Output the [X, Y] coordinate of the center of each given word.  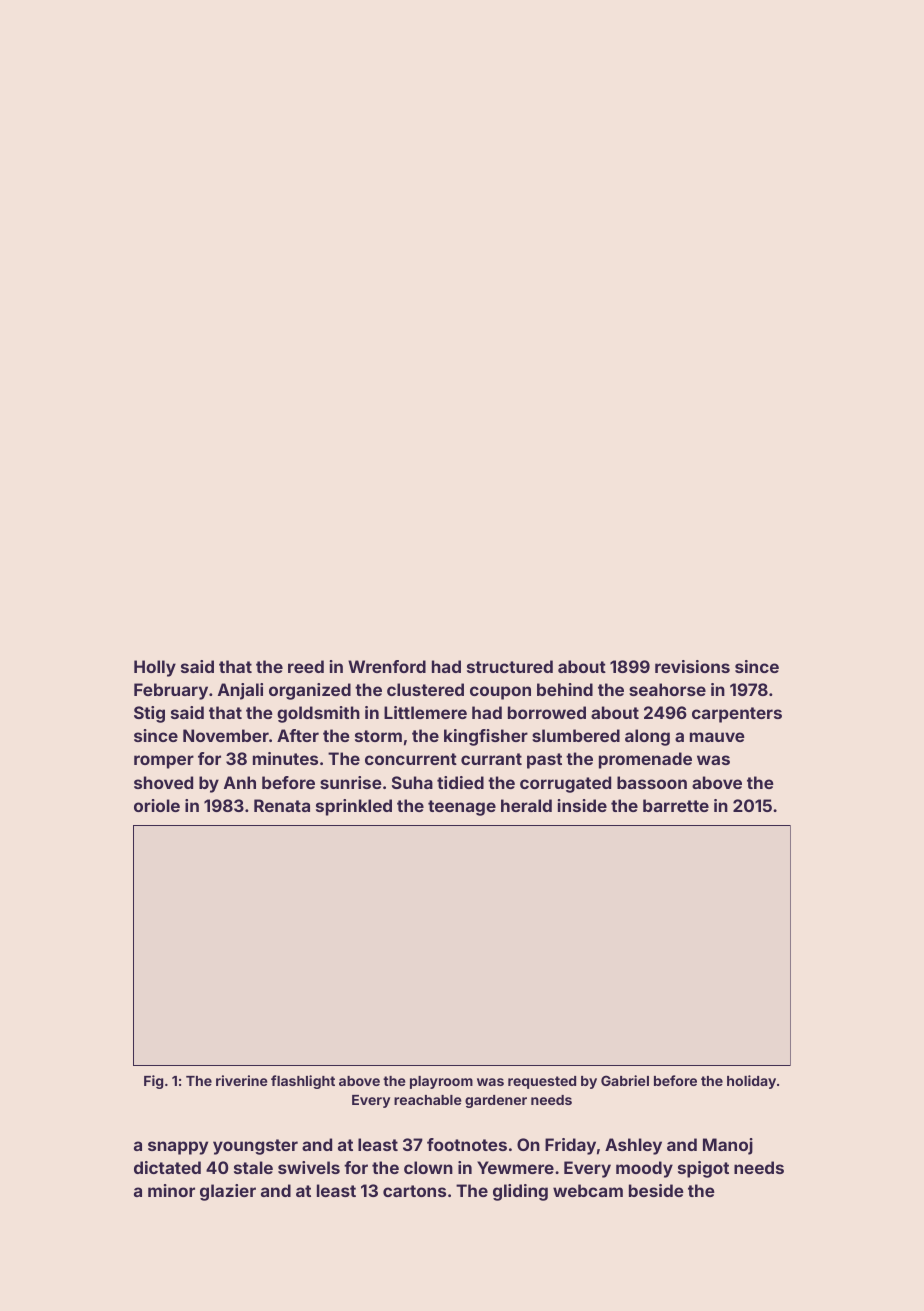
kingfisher [486, 737]
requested [542, 1082]
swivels [309, 1167]
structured [510, 666]
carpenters [737, 715]
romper [164, 762]
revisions [692, 666]
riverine [242, 1080]
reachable [428, 1100]
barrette [676, 805]
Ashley [633, 1146]
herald [526, 805]
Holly [155, 668]
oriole [157, 805]
